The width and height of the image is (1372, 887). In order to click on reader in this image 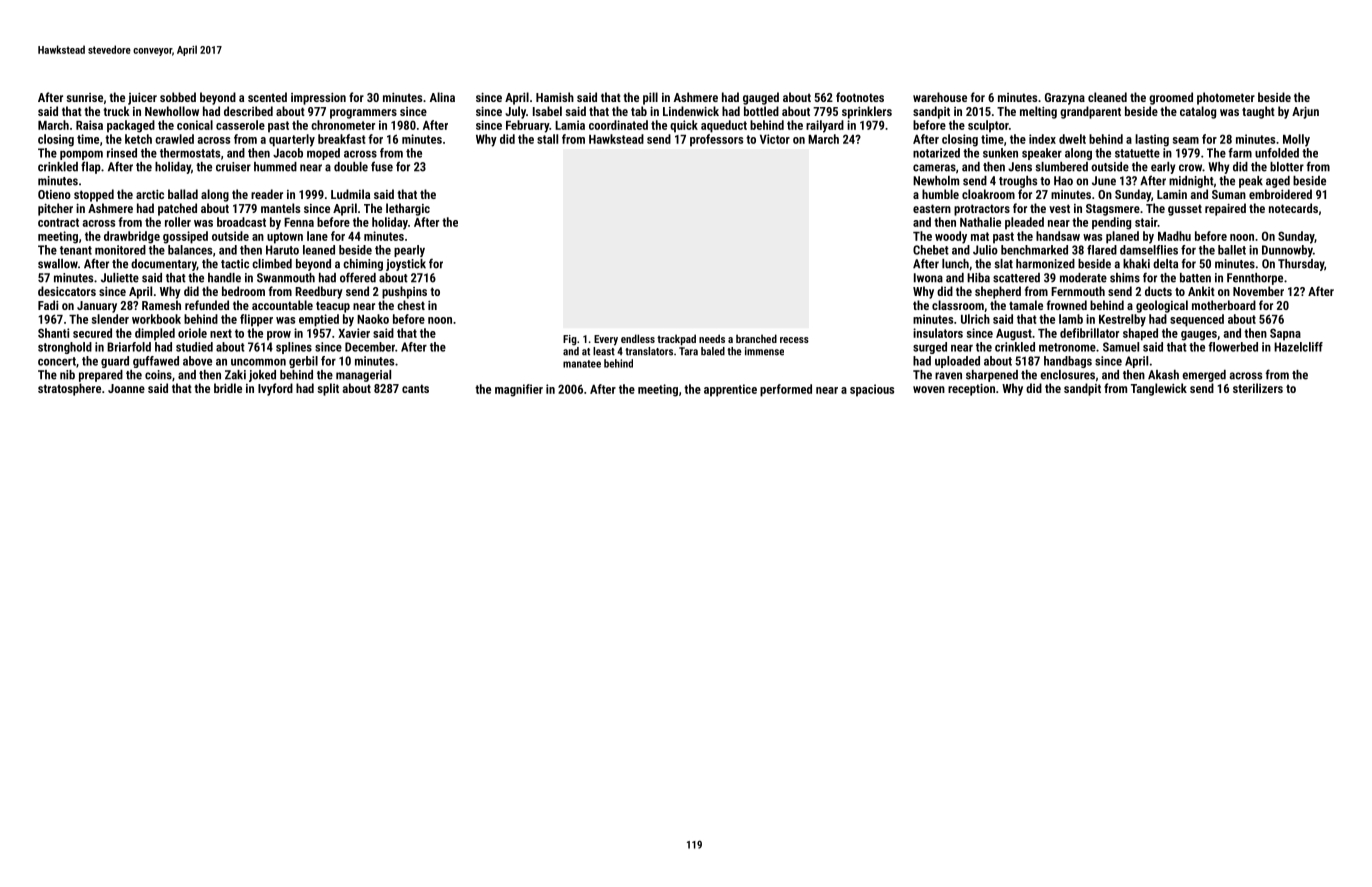, I will do `click(267, 194)`.
